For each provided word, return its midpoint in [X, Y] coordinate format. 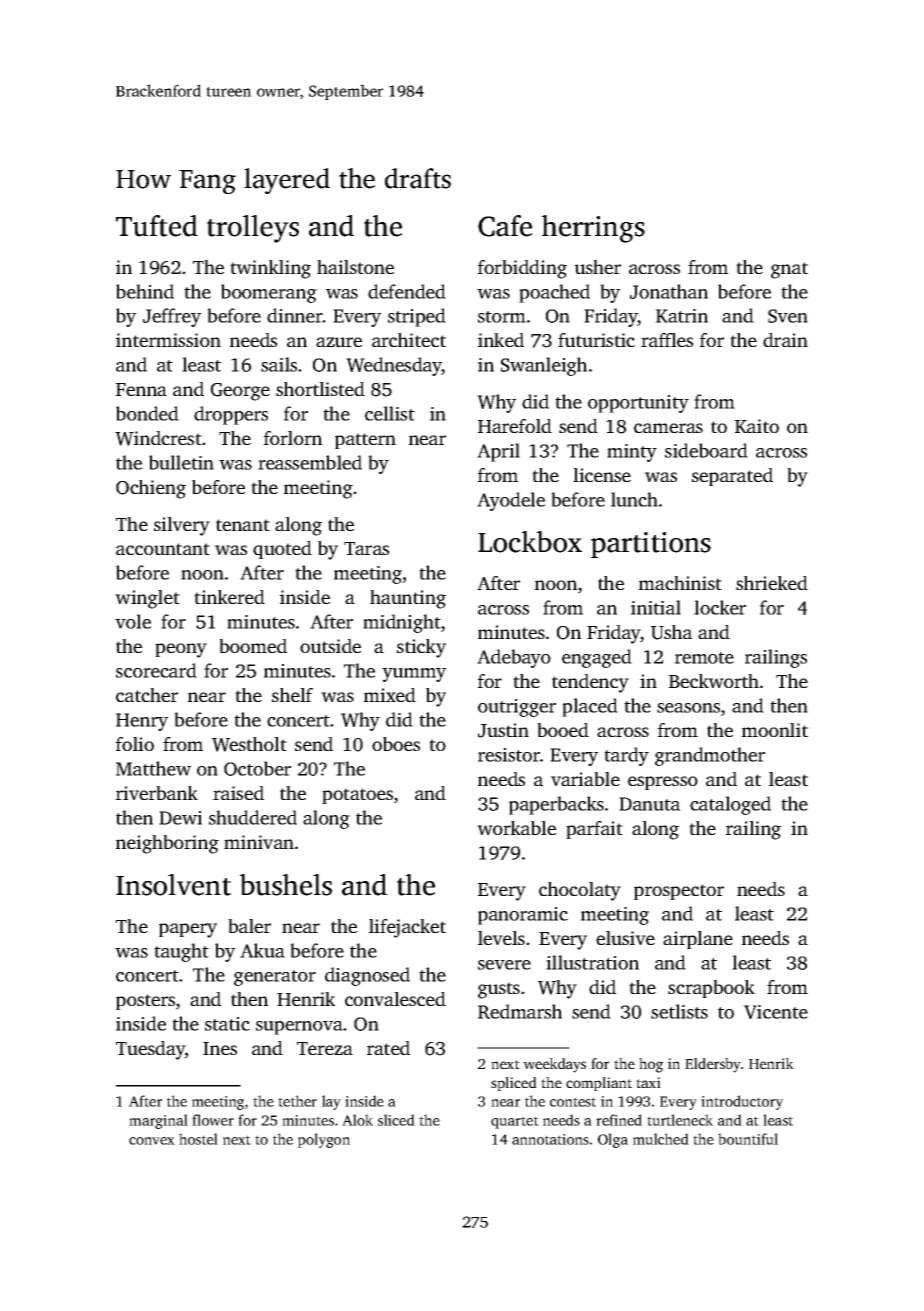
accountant [163, 549]
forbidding [522, 269]
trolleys [253, 229]
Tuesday [150, 1050]
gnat [789, 270]
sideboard [706, 450]
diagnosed [367, 976]
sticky [421, 648]
